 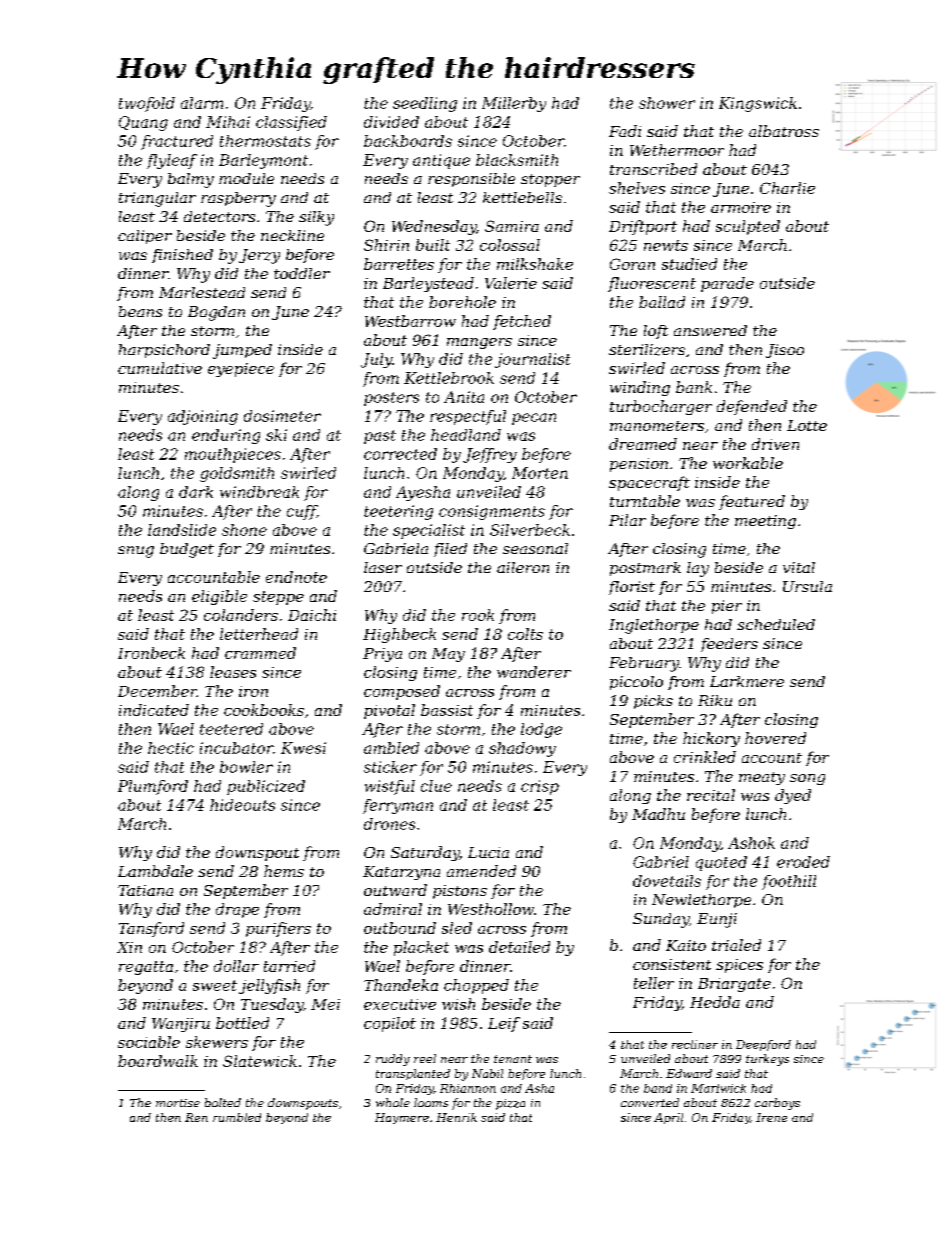 I want to click on budget, so click(x=187, y=550).
